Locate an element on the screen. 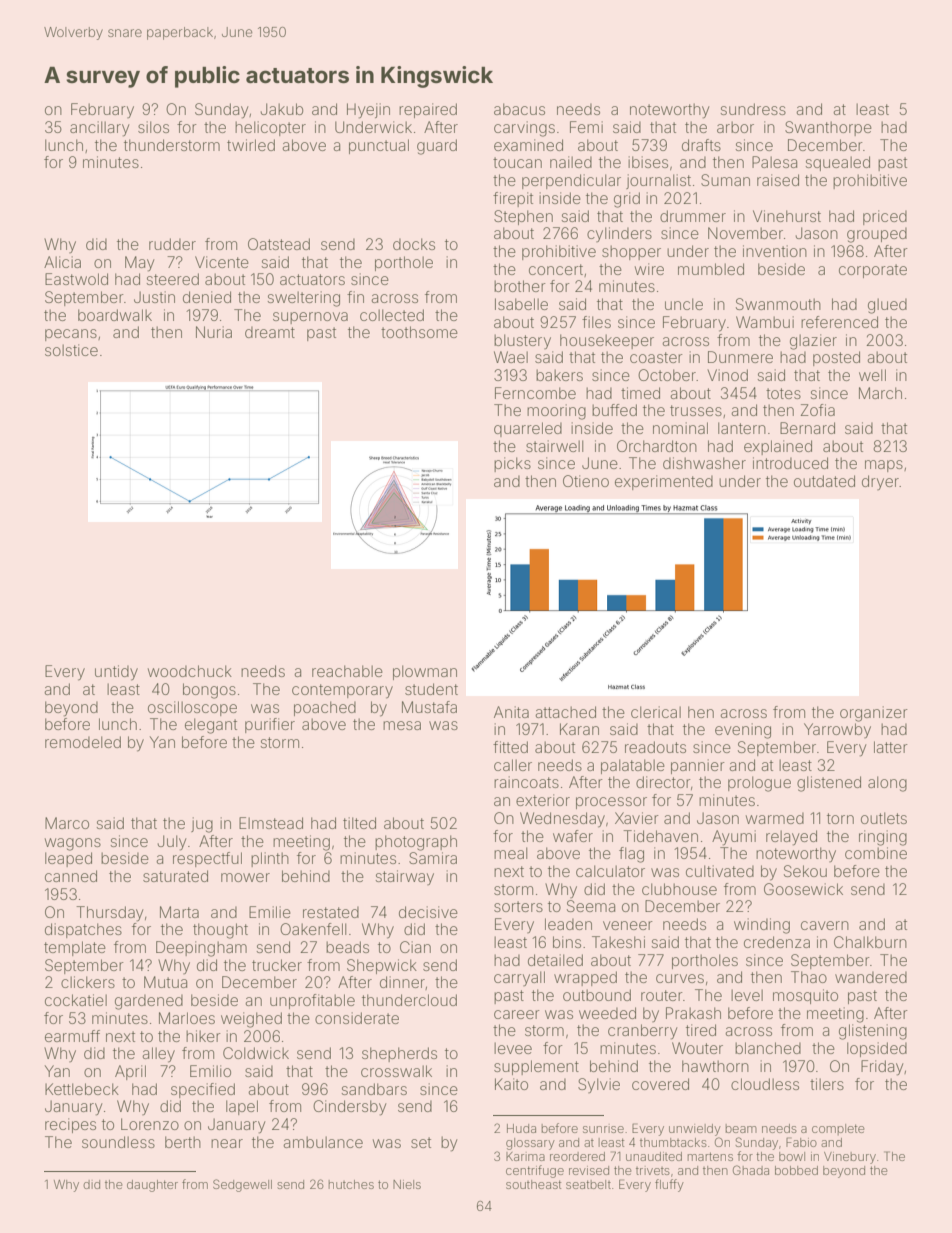  priced is located at coordinates (885, 217).
